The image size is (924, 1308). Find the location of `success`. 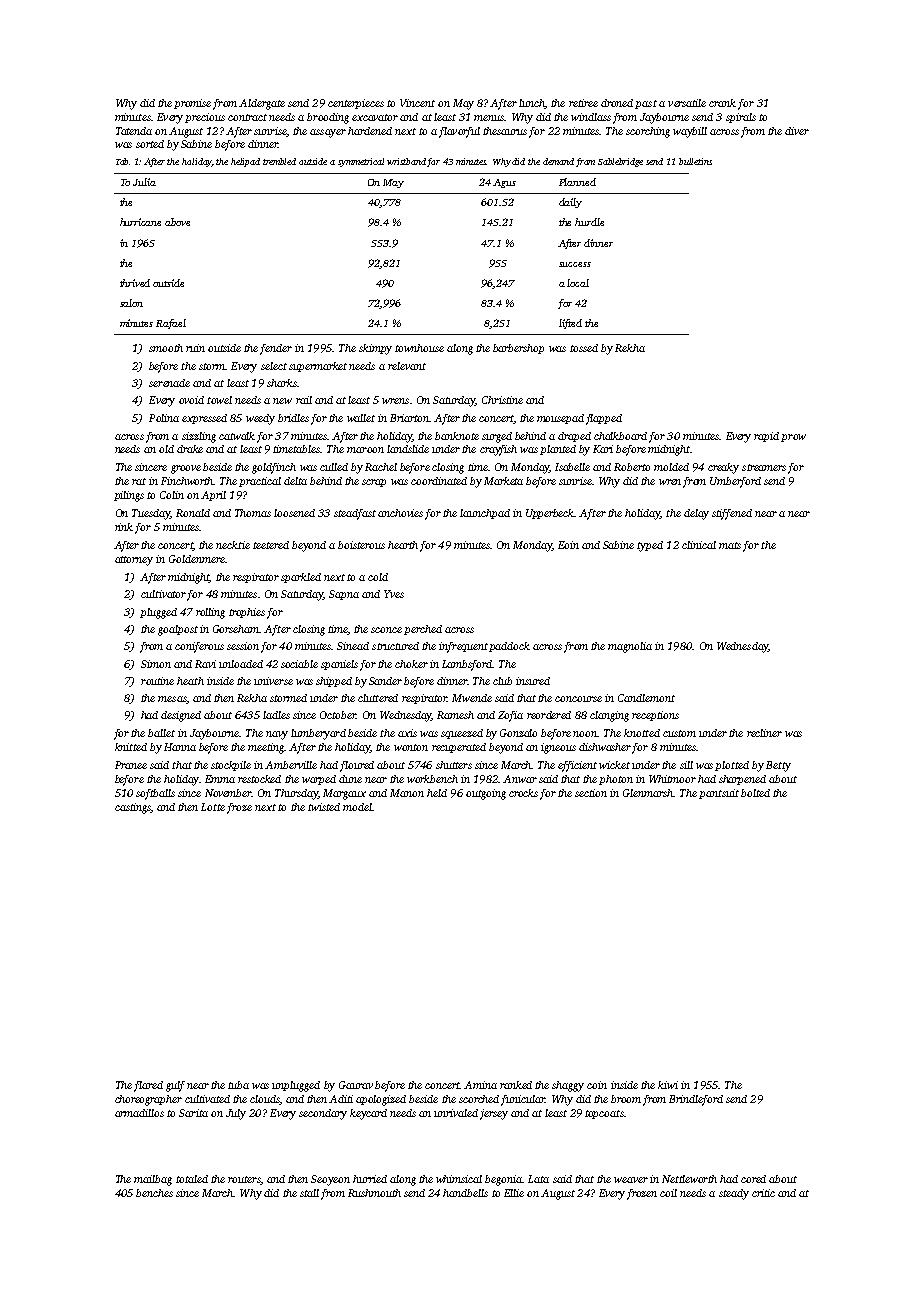

success is located at coordinates (575, 264).
